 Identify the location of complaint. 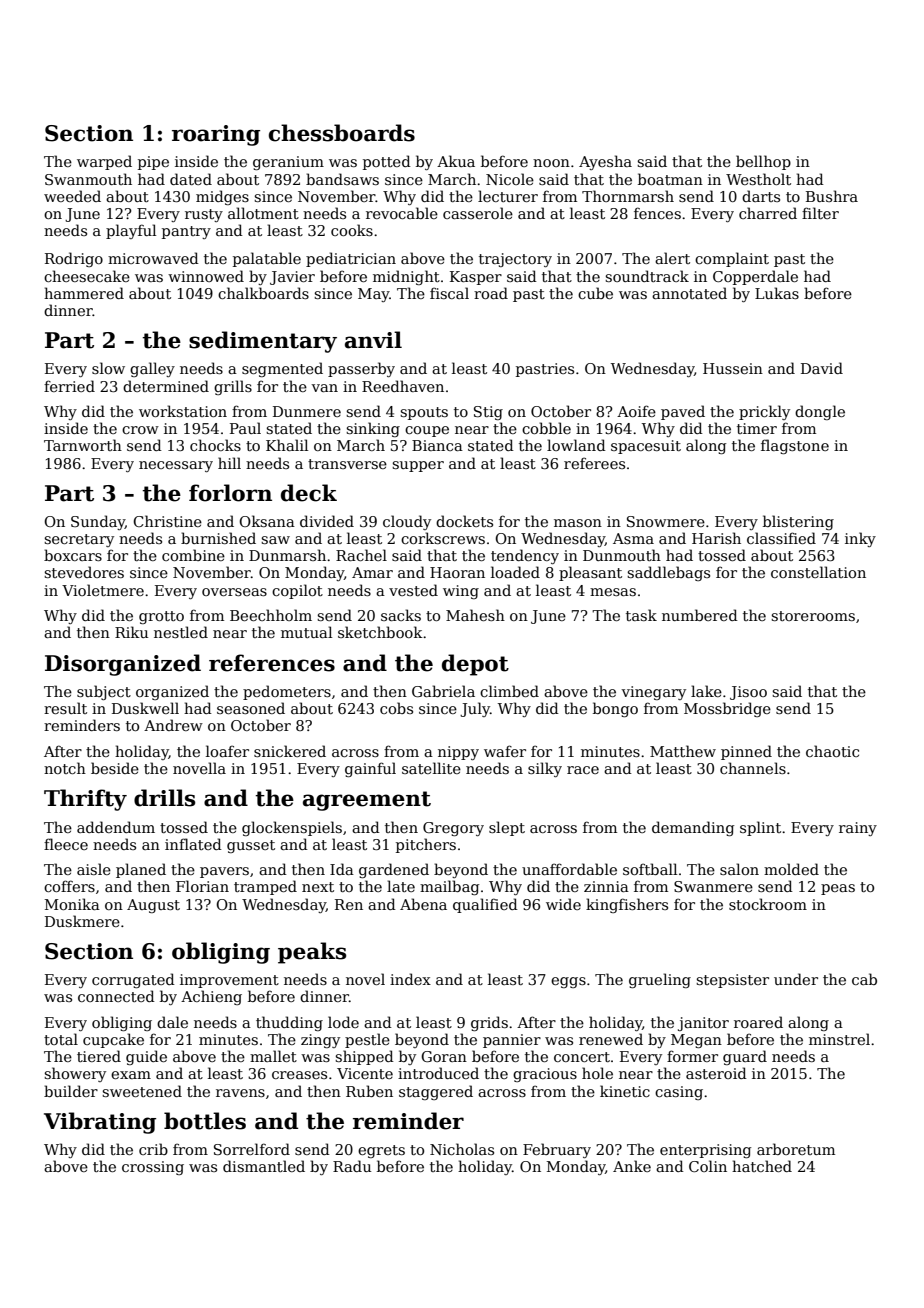
(732, 259).
